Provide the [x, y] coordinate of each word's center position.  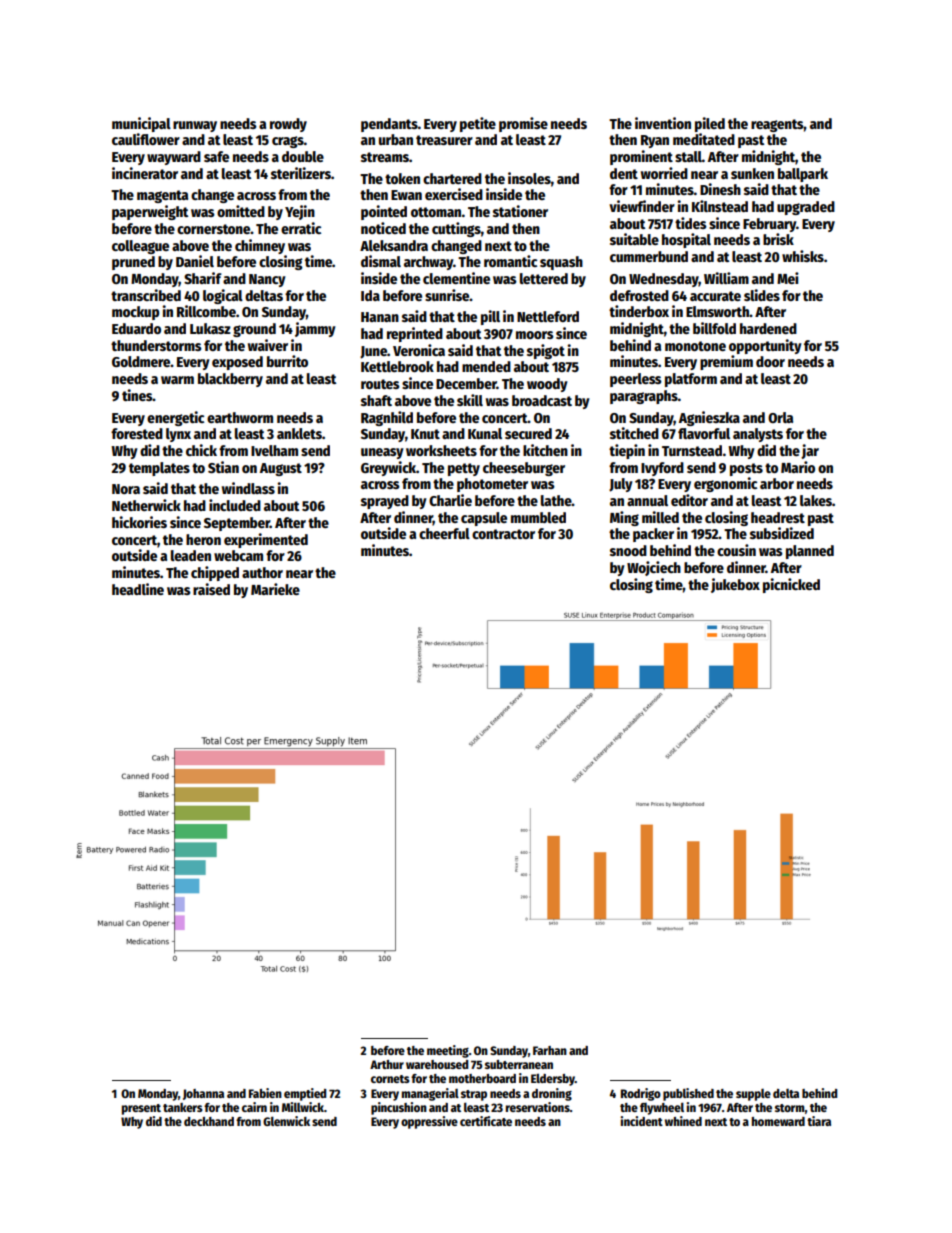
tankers [183, 1107]
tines [137, 395]
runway [195, 126]
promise [523, 124]
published [688, 1094]
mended [486, 366]
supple [753, 1095]
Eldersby [553, 1079]
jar [810, 451]
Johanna [203, 1094]
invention [663, 123]
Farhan [550, 1050]
